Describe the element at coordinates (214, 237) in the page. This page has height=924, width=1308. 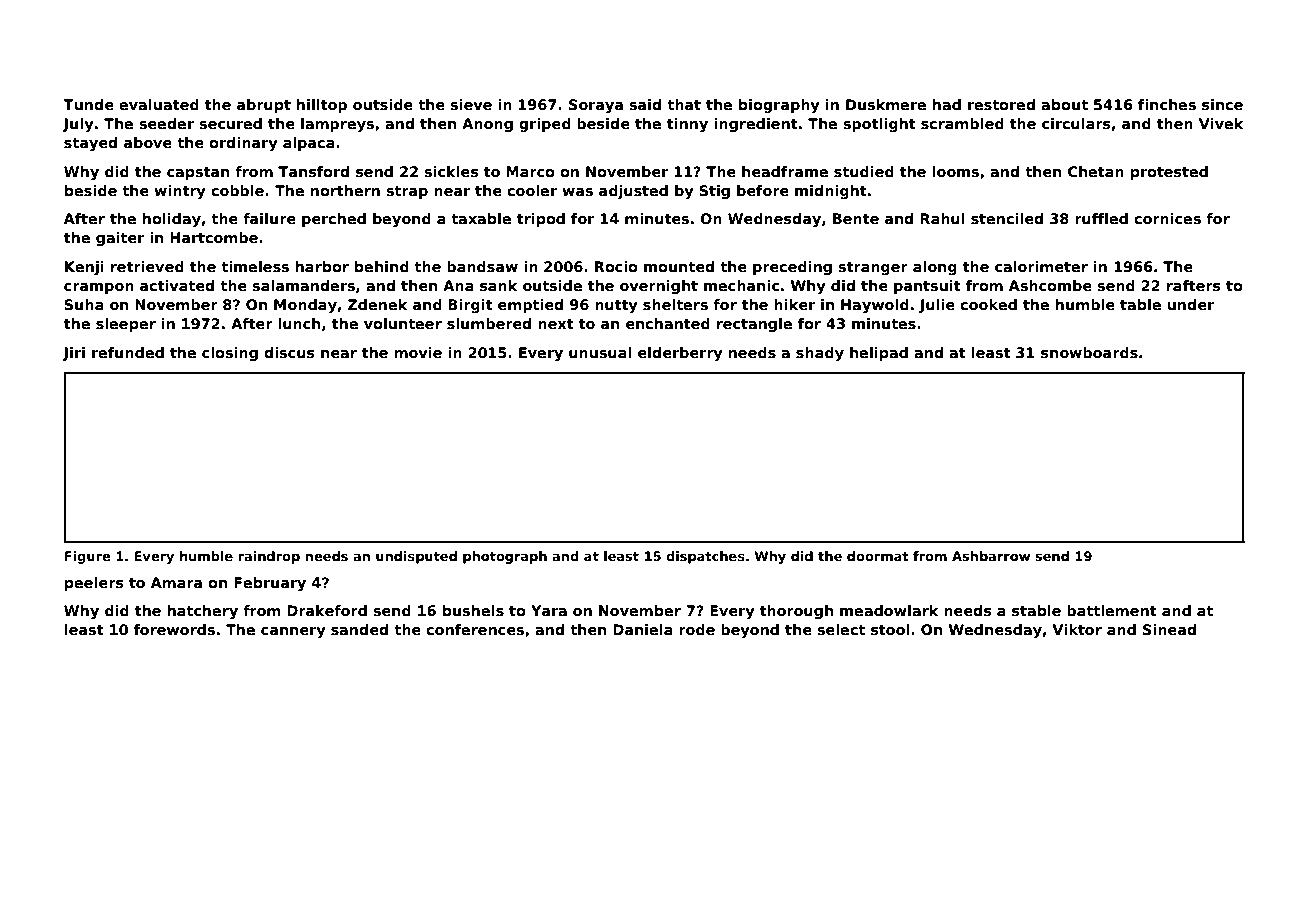
I see `Hartcombe` at that location.
